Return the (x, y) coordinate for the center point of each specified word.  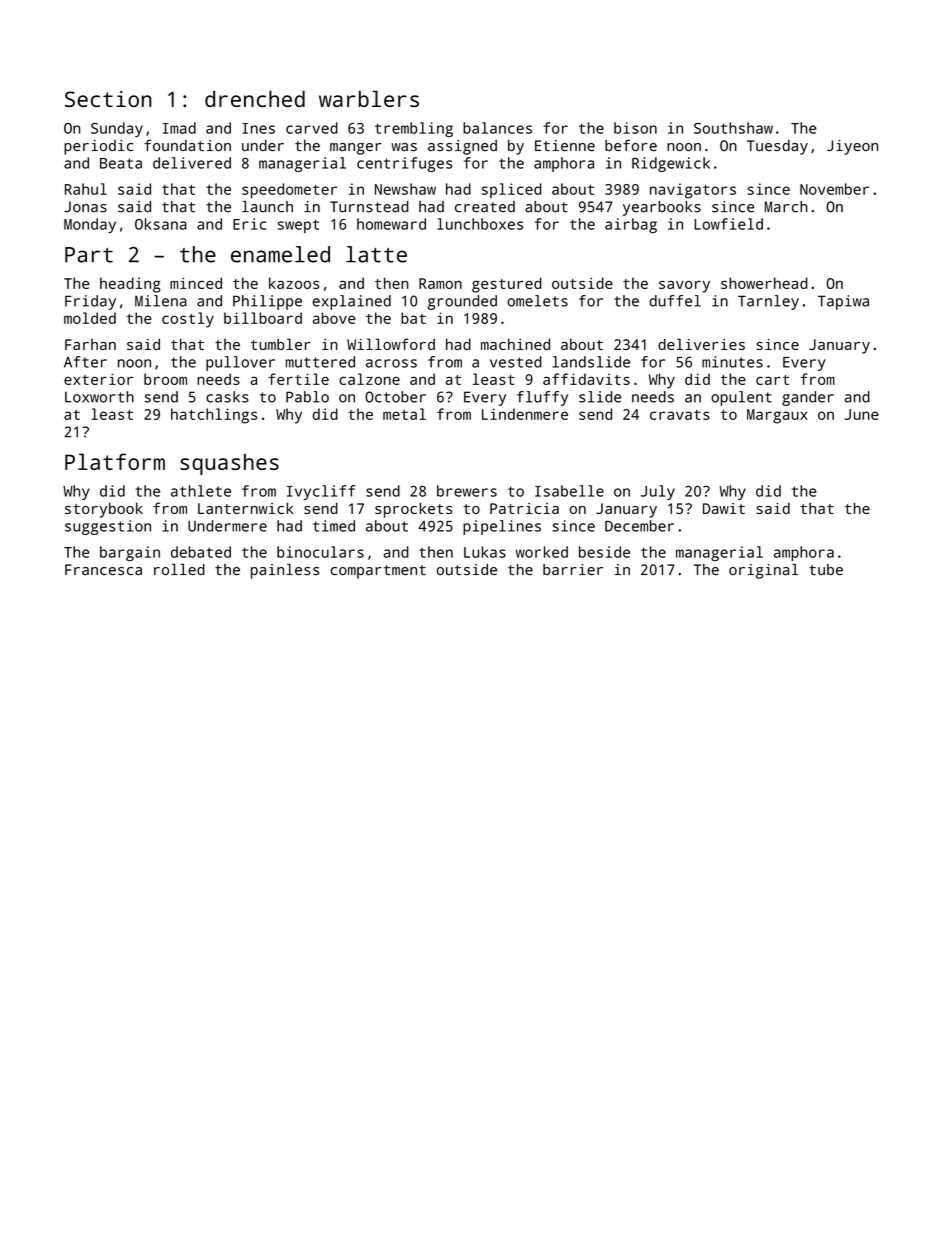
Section (108, 99)
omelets (537, 301)
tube (826, 569)
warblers (369, 99)
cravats (680, 415)
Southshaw (733, 128)
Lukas (485, 552)
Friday (90, 302)
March (786, 207)
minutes (732, 362)
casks (227, 397)
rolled (179, 569)
